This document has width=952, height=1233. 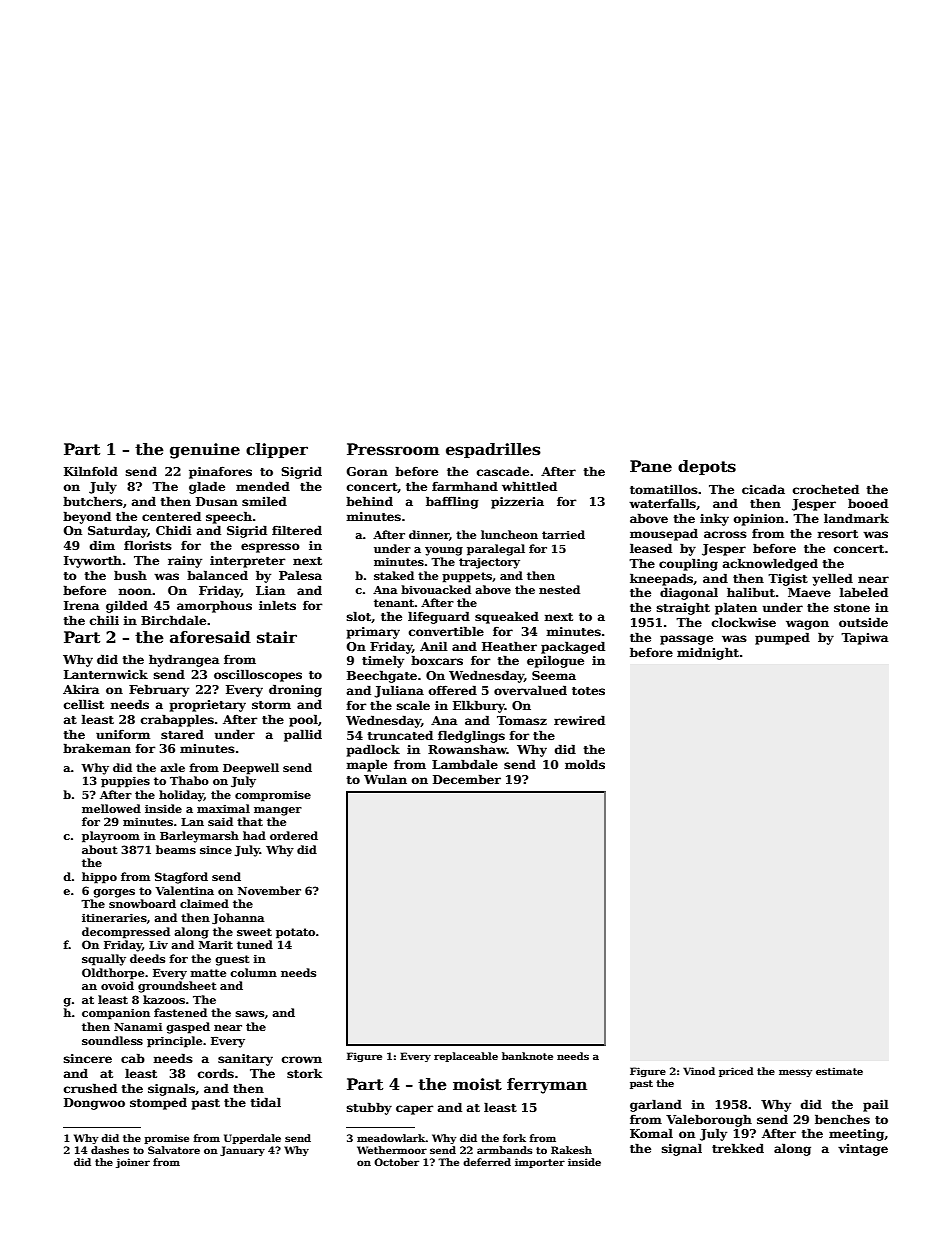 I want to click on Kilnfold, so click(x=91, y=471).
